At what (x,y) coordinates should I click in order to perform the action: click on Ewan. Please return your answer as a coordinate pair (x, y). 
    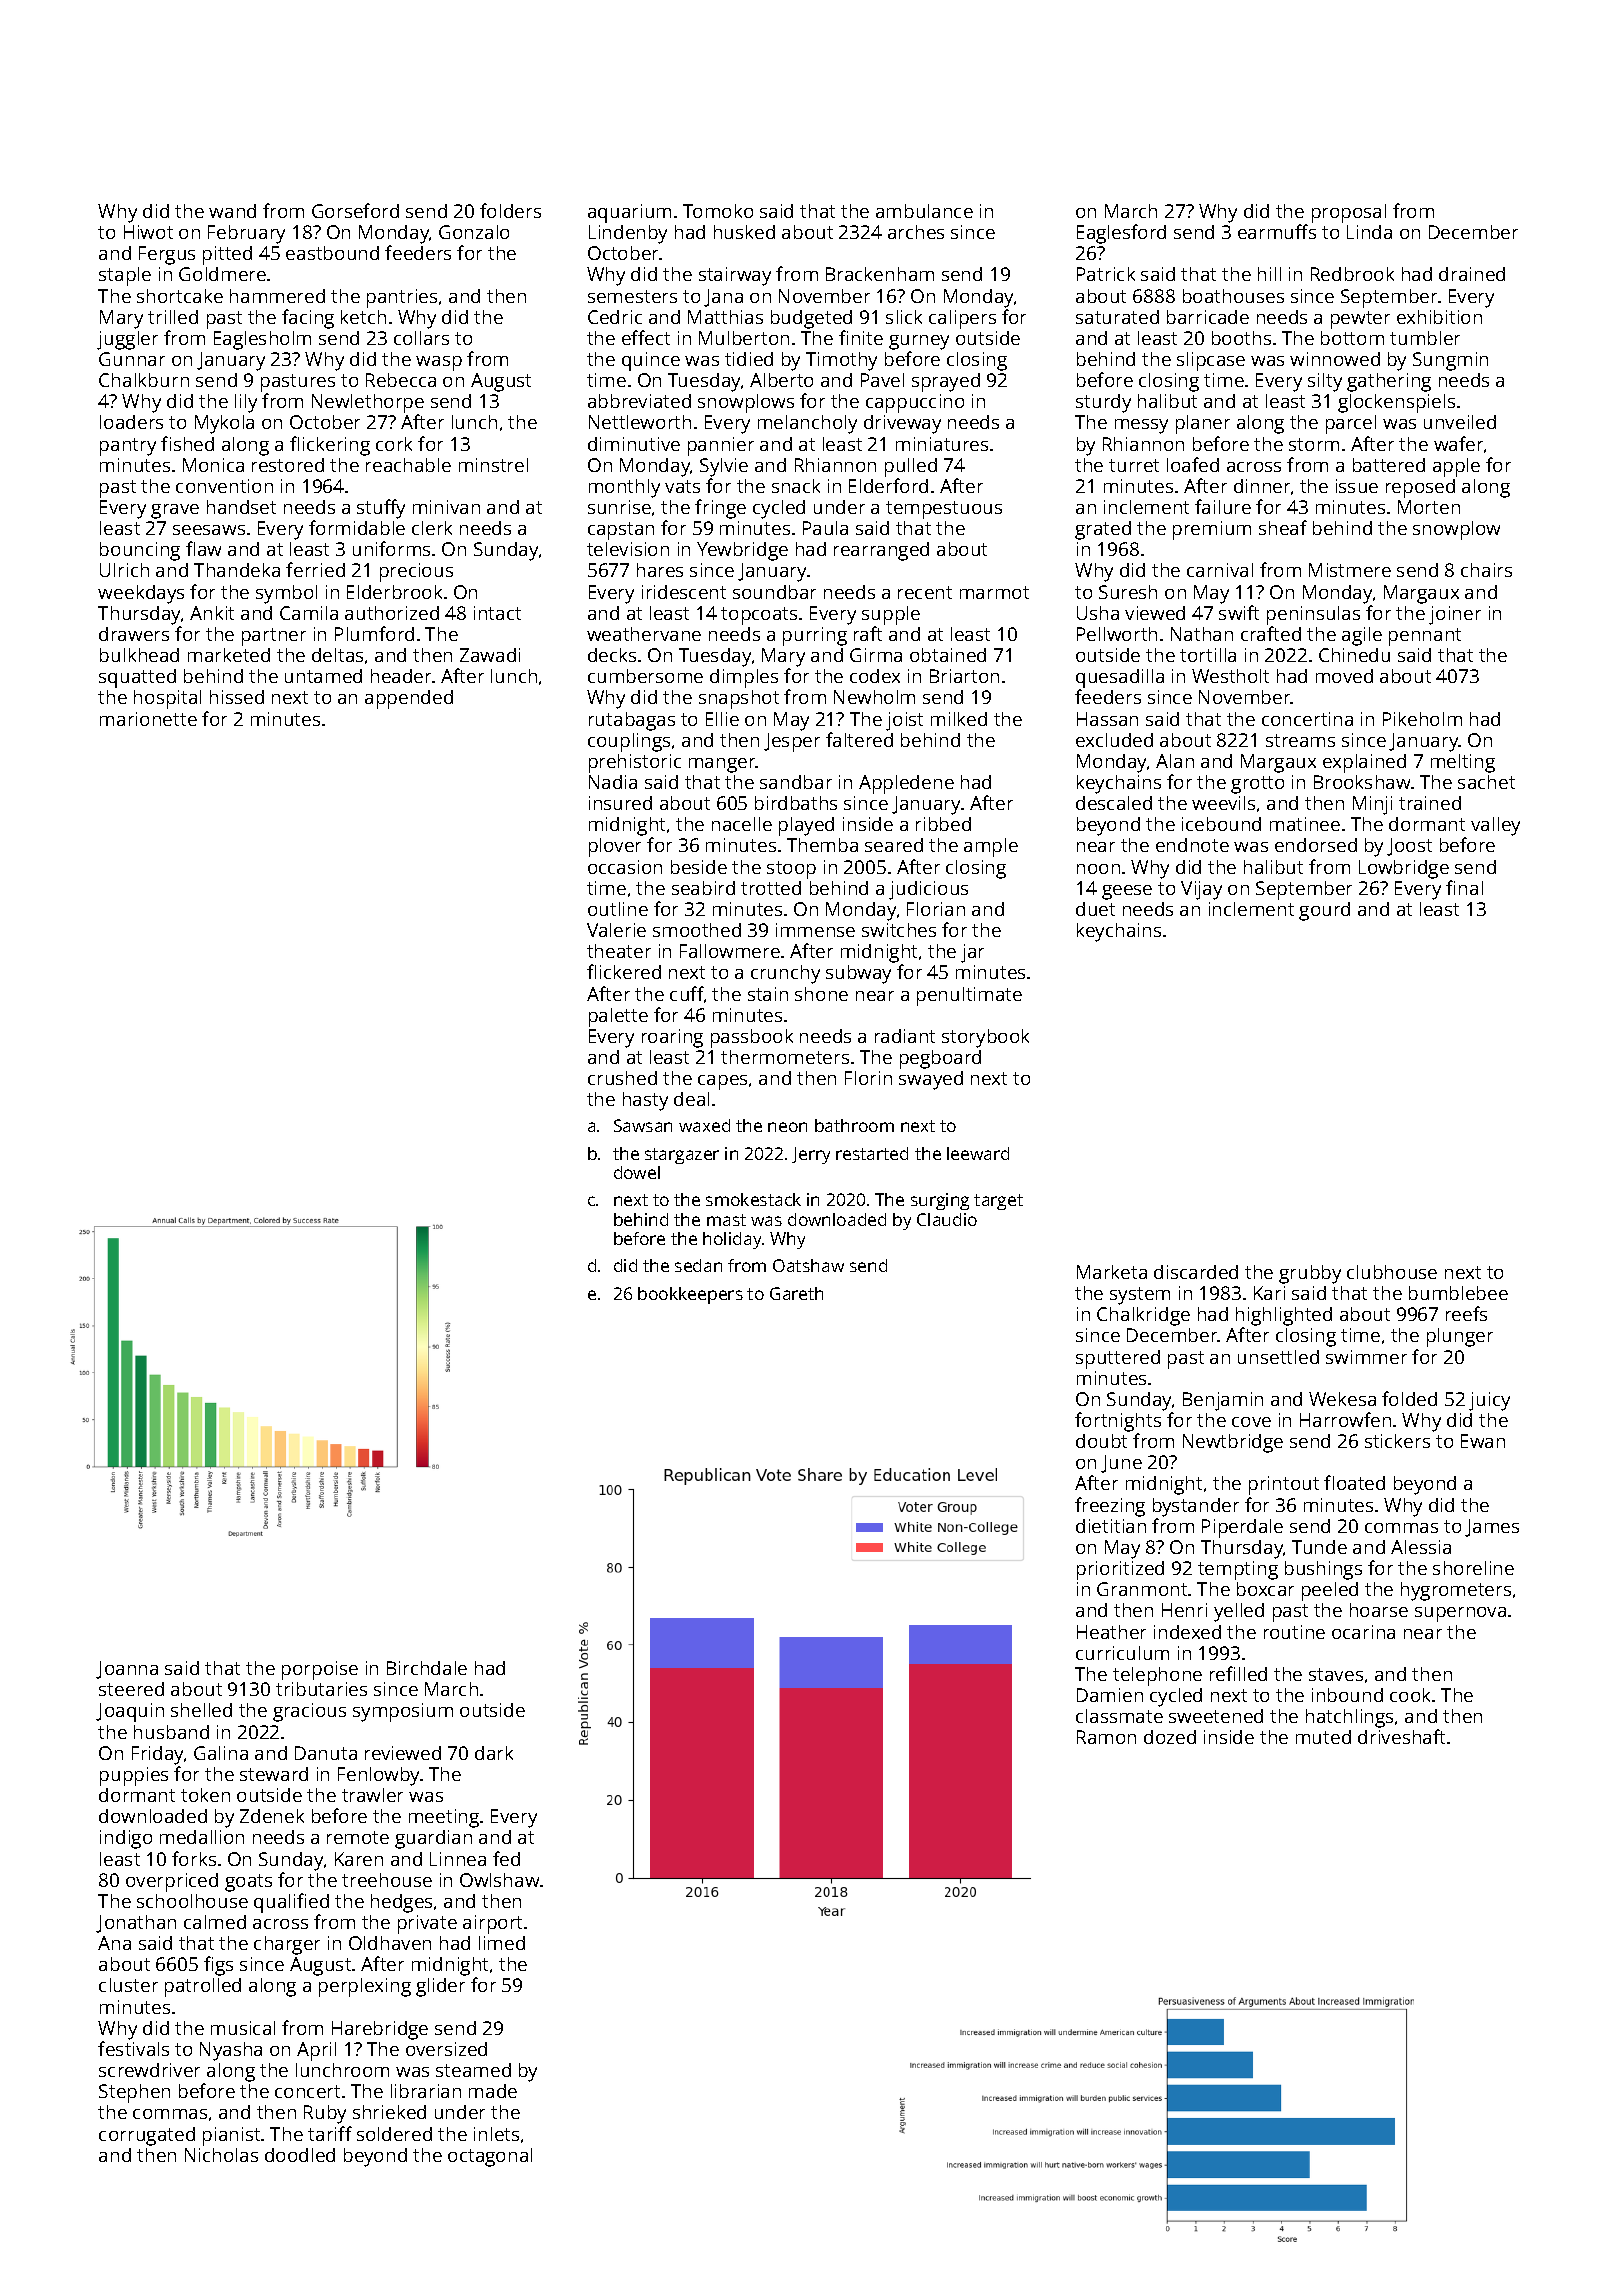
    Looking at the image, I should click on (1483, 1441).
